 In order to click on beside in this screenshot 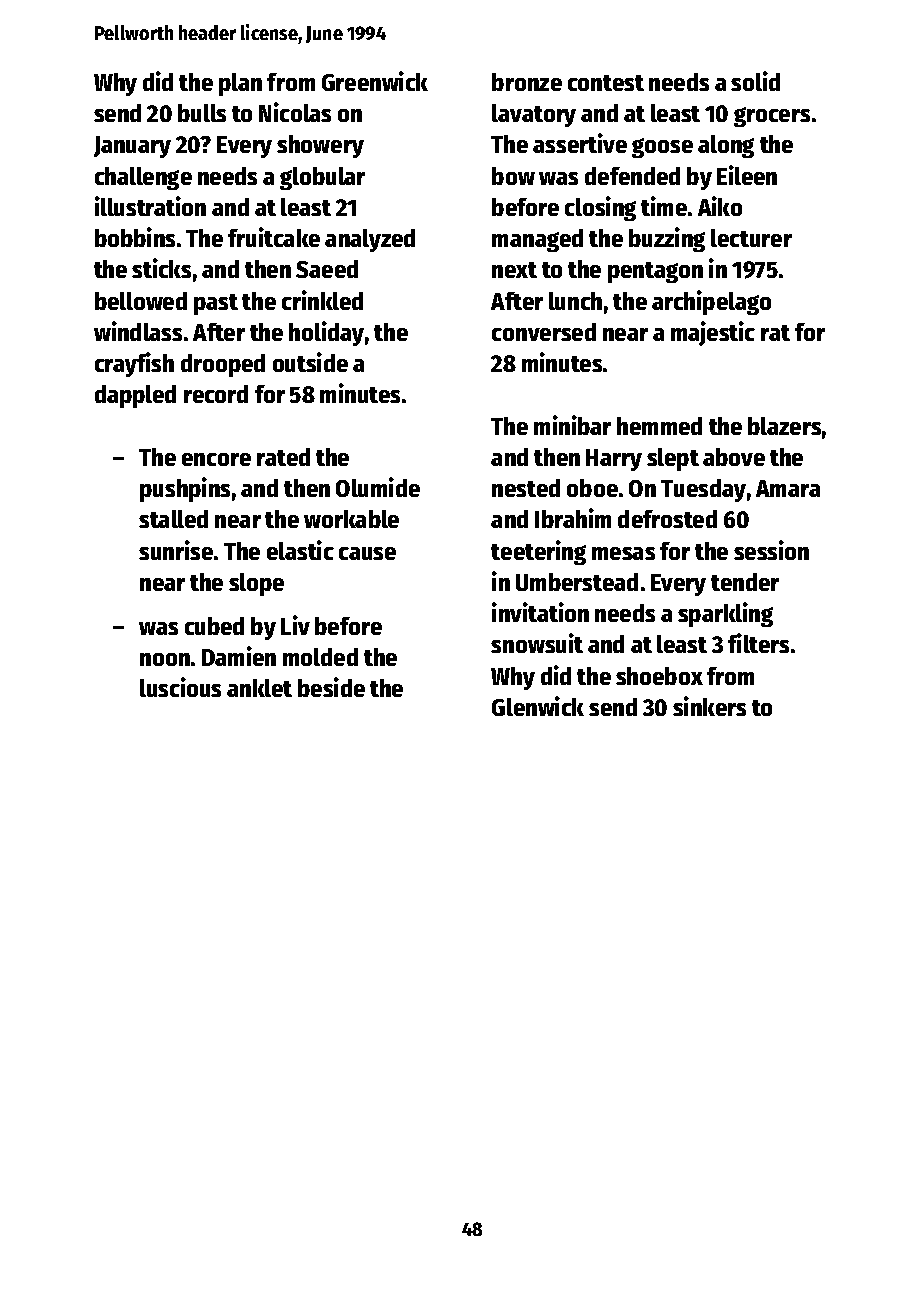, I will do `click(331, 687)`.
